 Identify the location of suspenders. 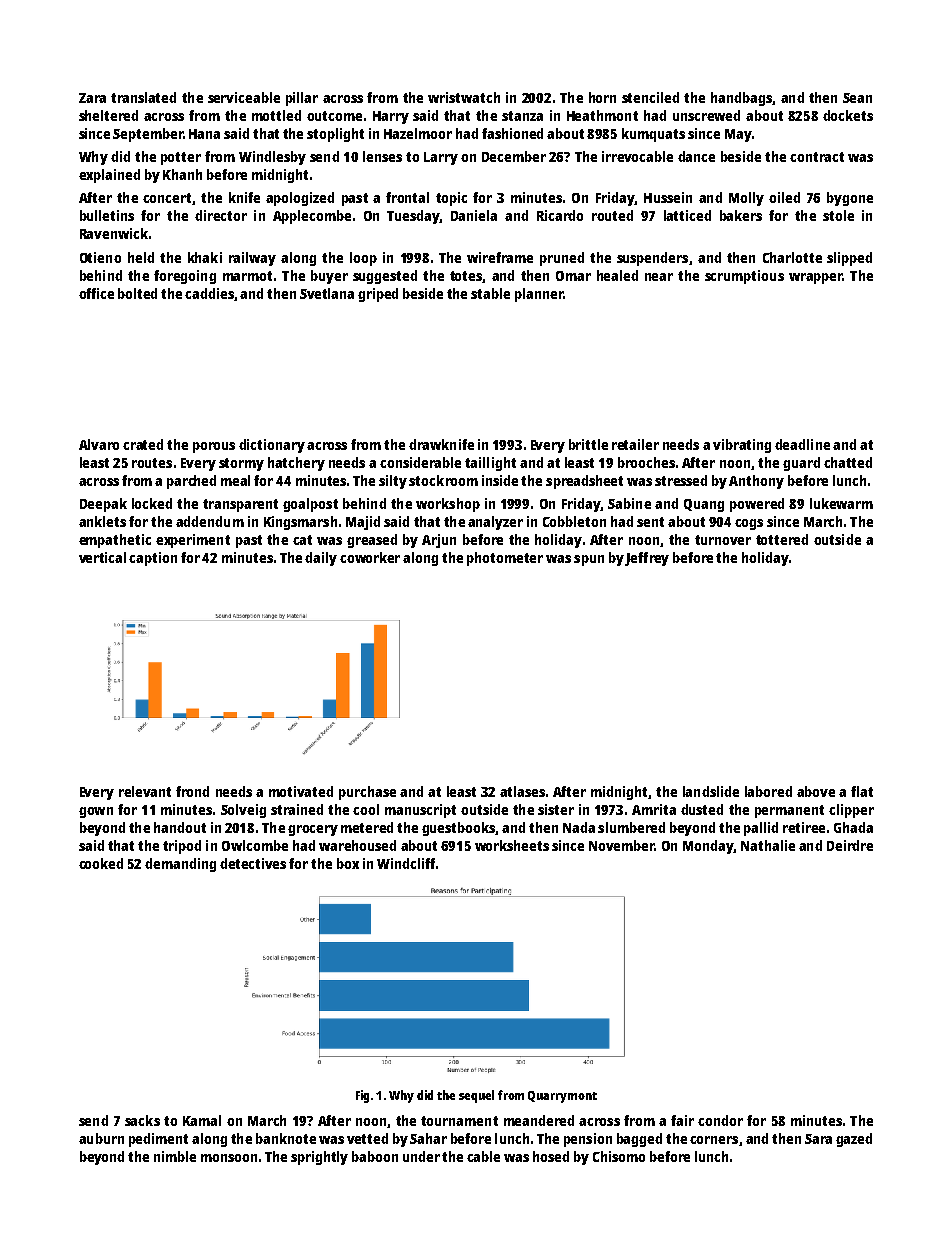
(652, 259).
